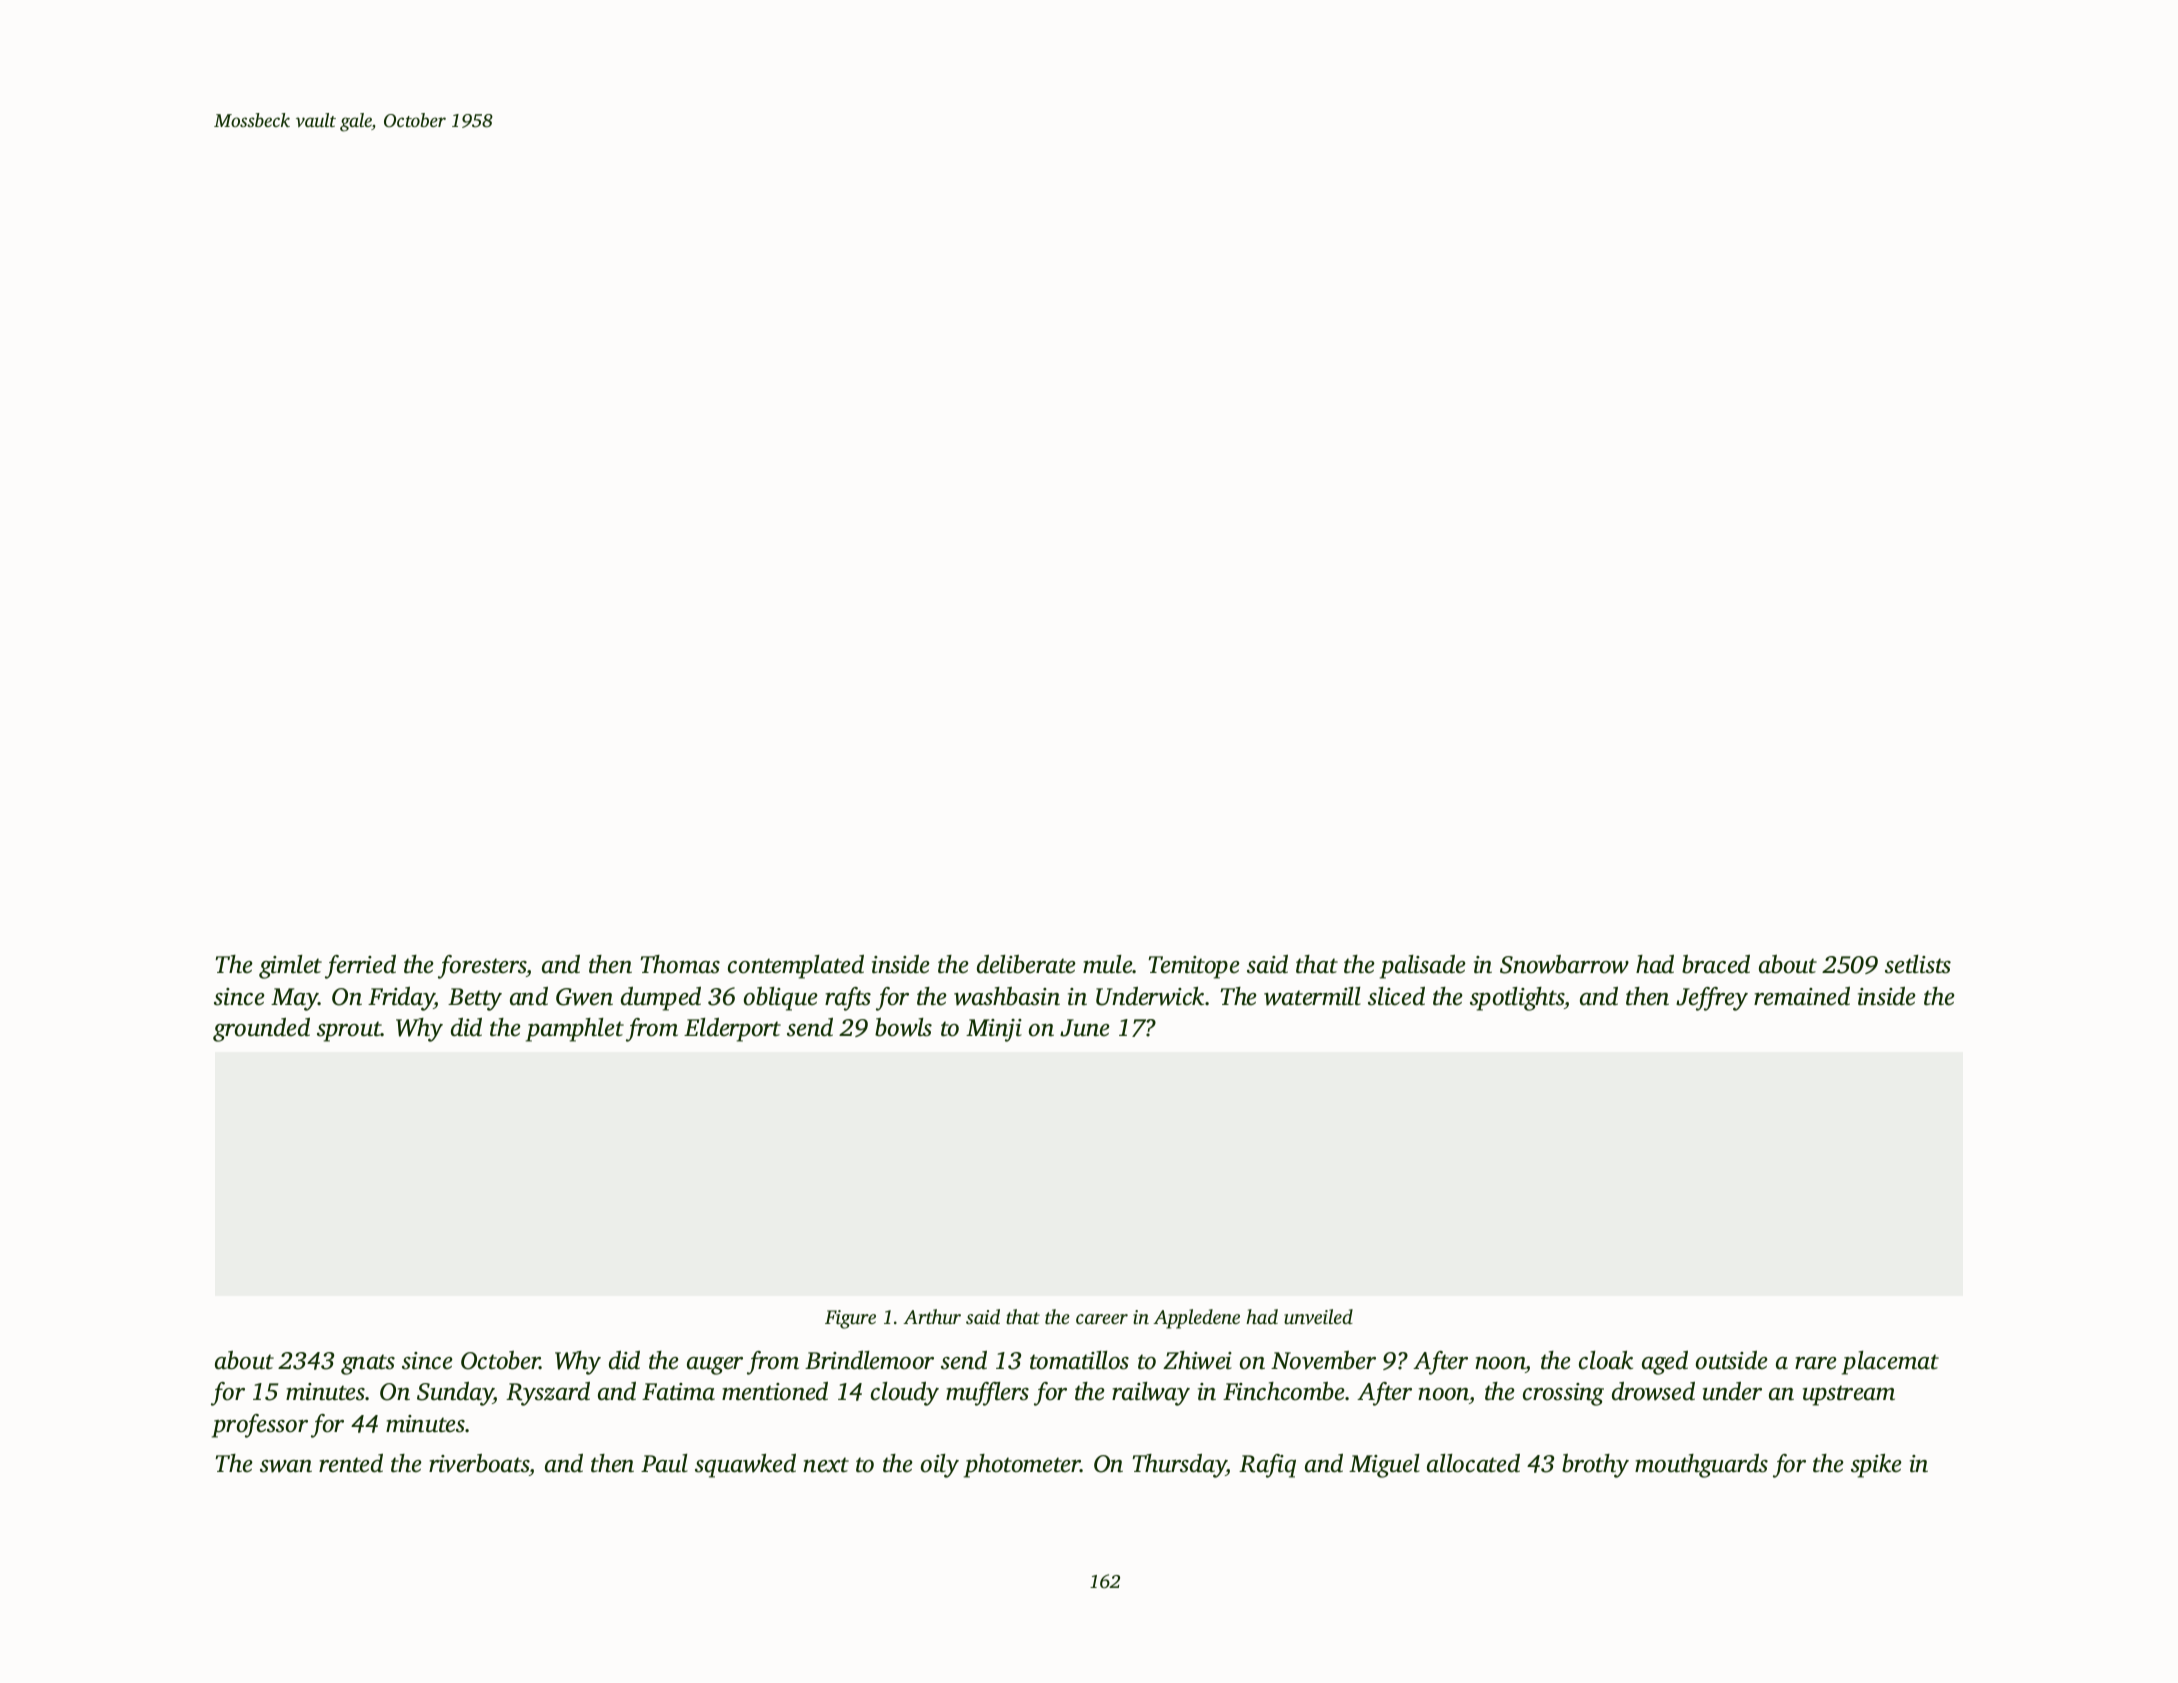 This document has width=2178, height=1683. What do you see at coordinates (994, 1030) in the document?
I see `Minji` at bounding box center [994, 1030].
